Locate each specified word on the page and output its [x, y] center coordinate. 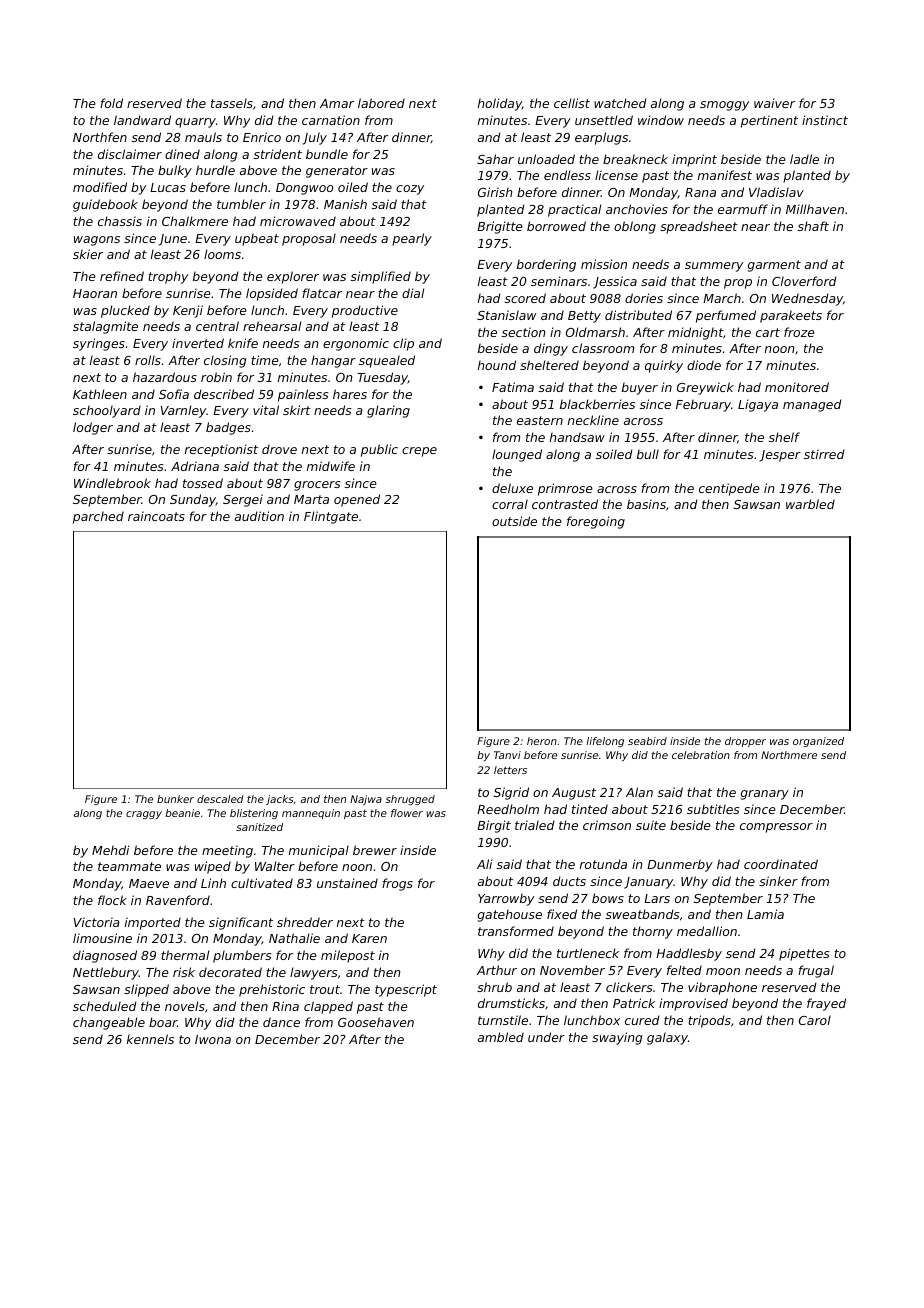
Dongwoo [304, 189]
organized [818, 742]
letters [510, 770]
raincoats [156, 516]
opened [357, 500]
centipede [729, 489]
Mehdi [110, 850]
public [379, 450]
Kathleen [100, 394]
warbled [810, 504]
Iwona [213, 1039]
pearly [412, 239]
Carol [815, 1020]
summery [714, 267]
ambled [501, 1037]
